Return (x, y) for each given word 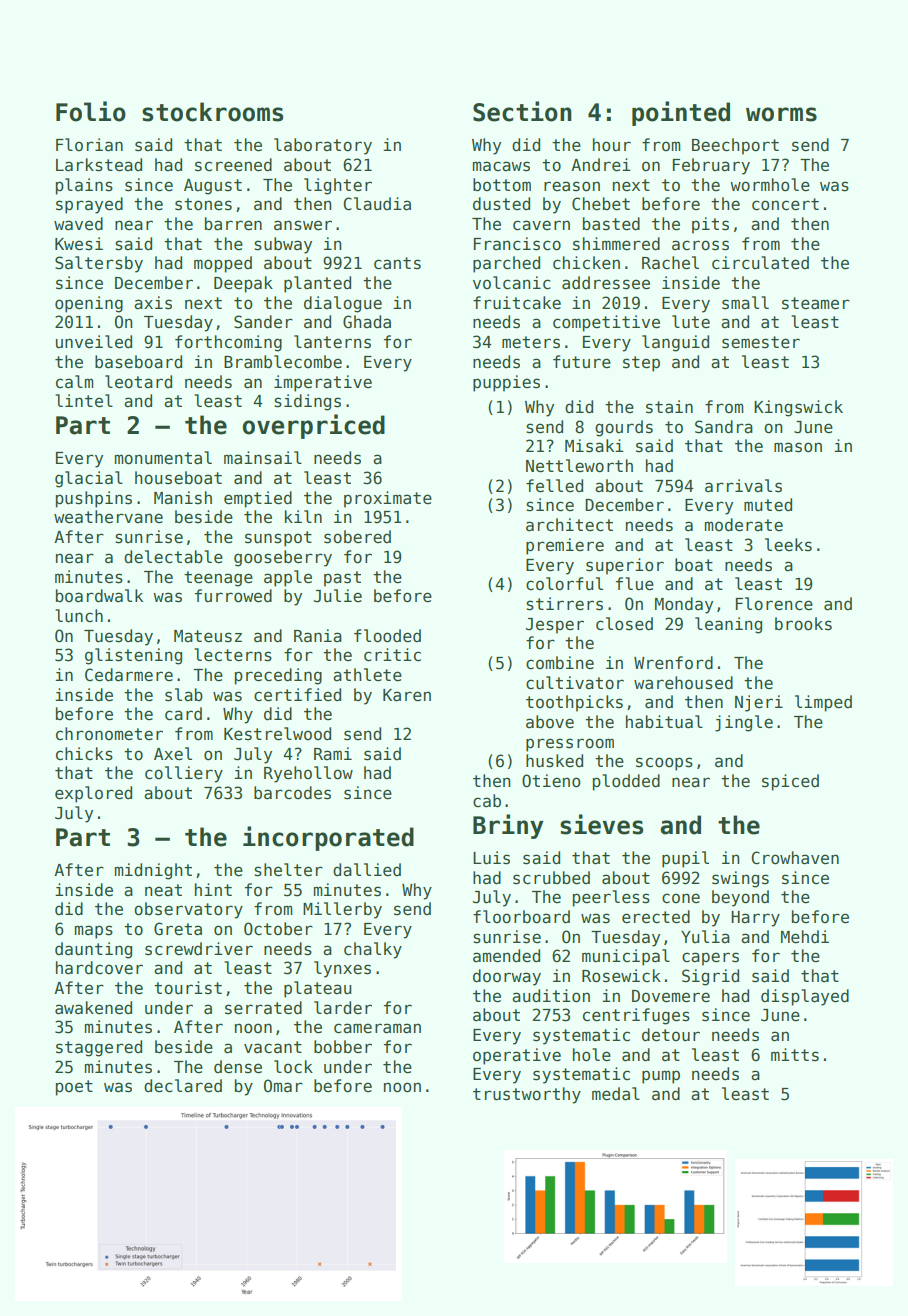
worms (781, 114)
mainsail (263, 458)
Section (522, 111)
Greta (178, 929)
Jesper (555, 626)
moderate (744, 525)
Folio (91, 111)
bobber (343, 1047)
